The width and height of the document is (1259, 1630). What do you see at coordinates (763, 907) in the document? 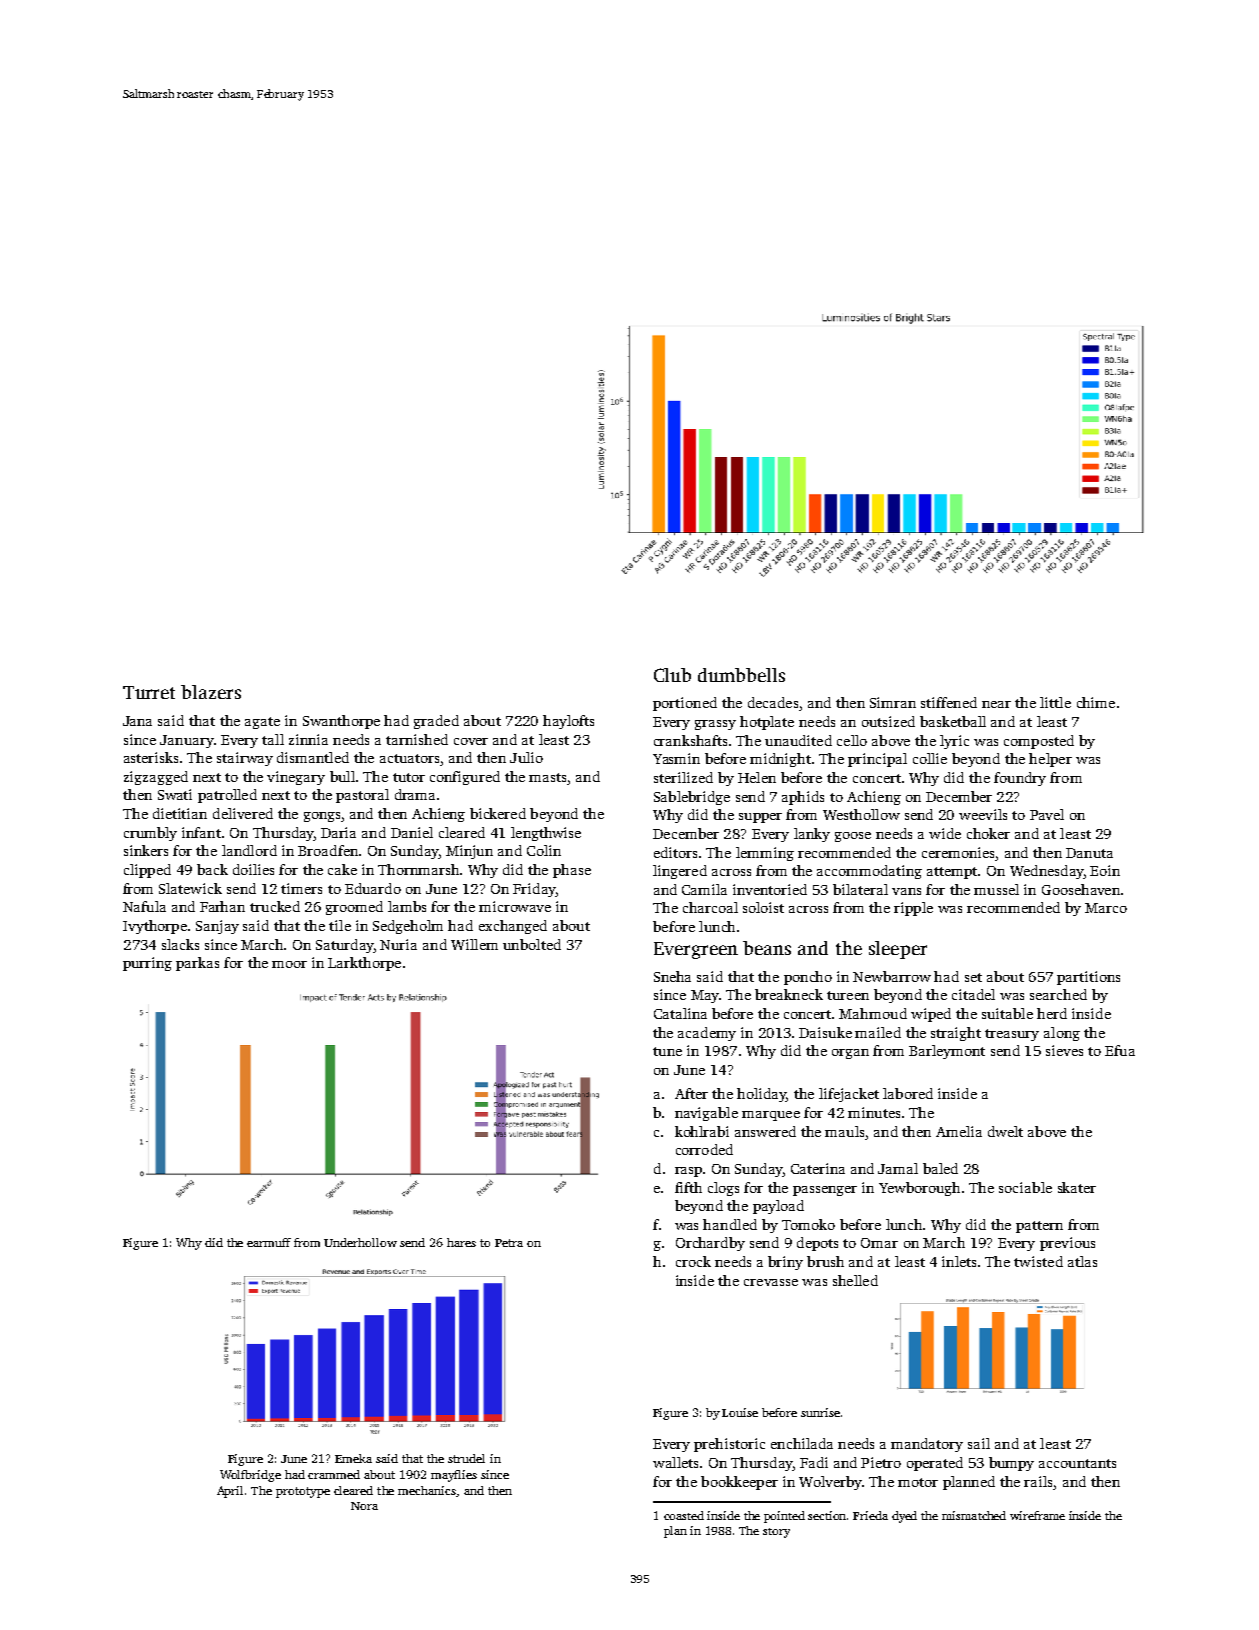
I see `soloist` at bounding box center [763, 907].
